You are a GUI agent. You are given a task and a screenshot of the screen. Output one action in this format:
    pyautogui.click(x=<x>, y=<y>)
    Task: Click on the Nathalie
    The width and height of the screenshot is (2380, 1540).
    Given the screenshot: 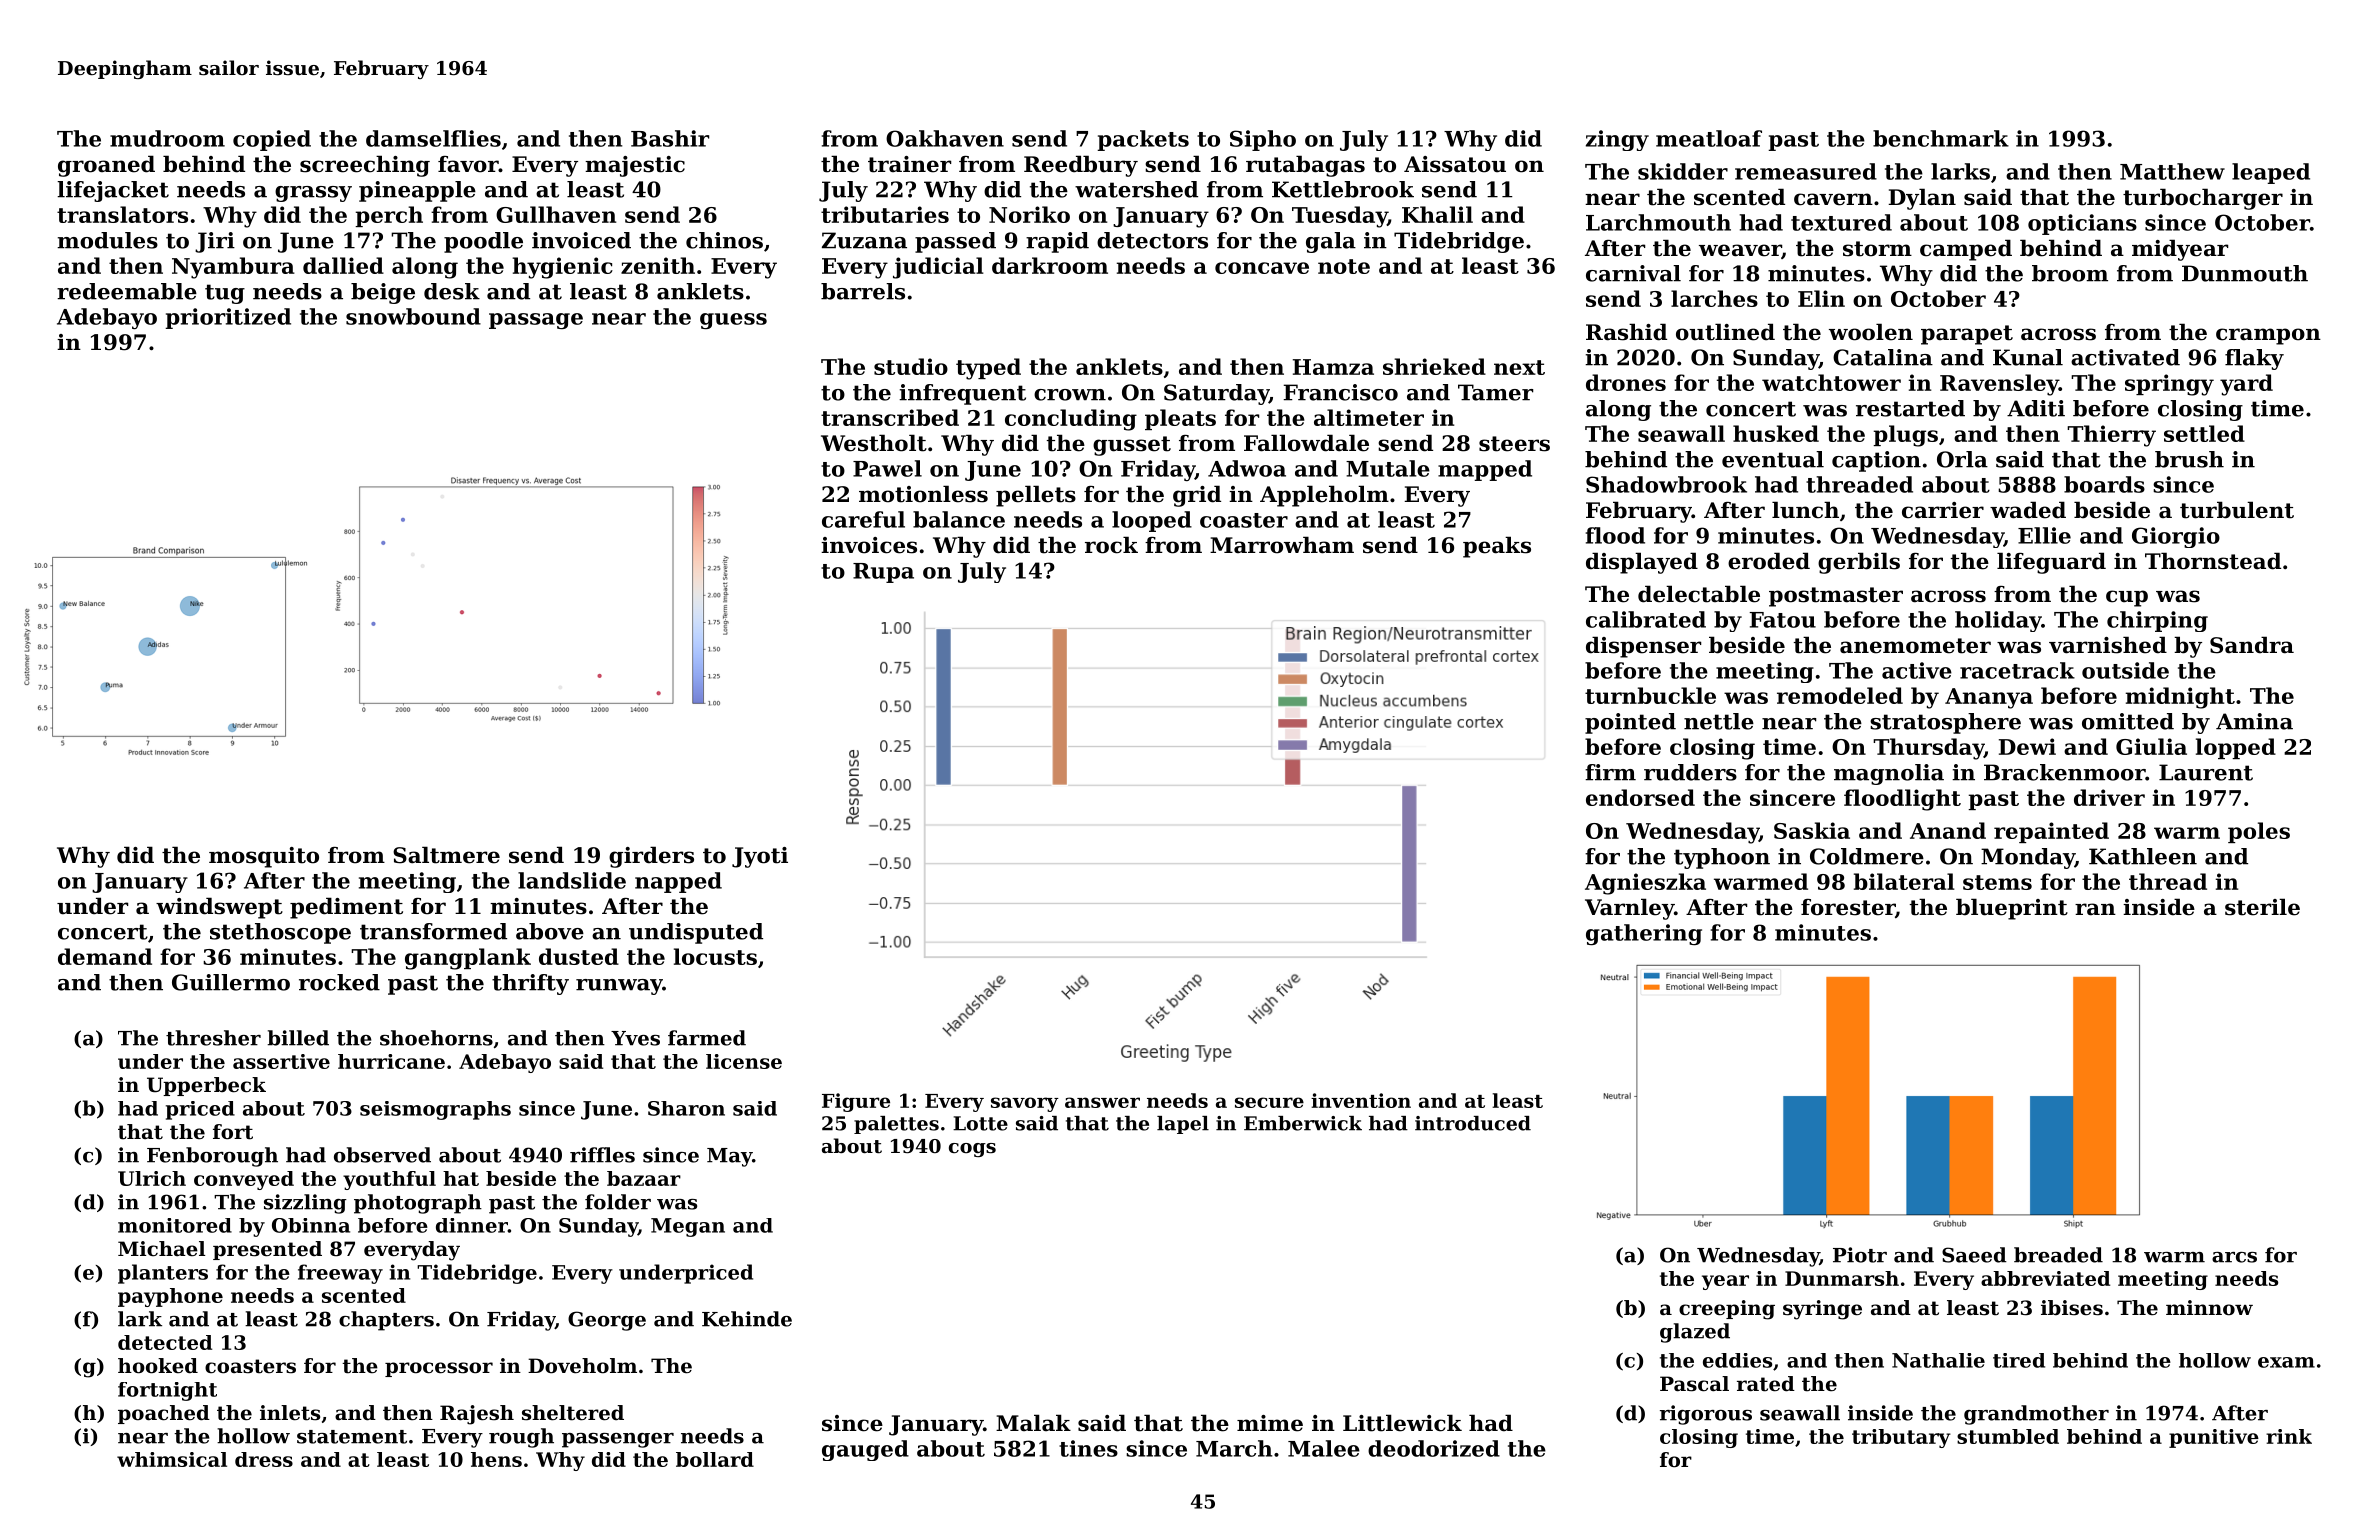 What is the action you would take?
    pyautogui.click(x=1938, y=1360)
